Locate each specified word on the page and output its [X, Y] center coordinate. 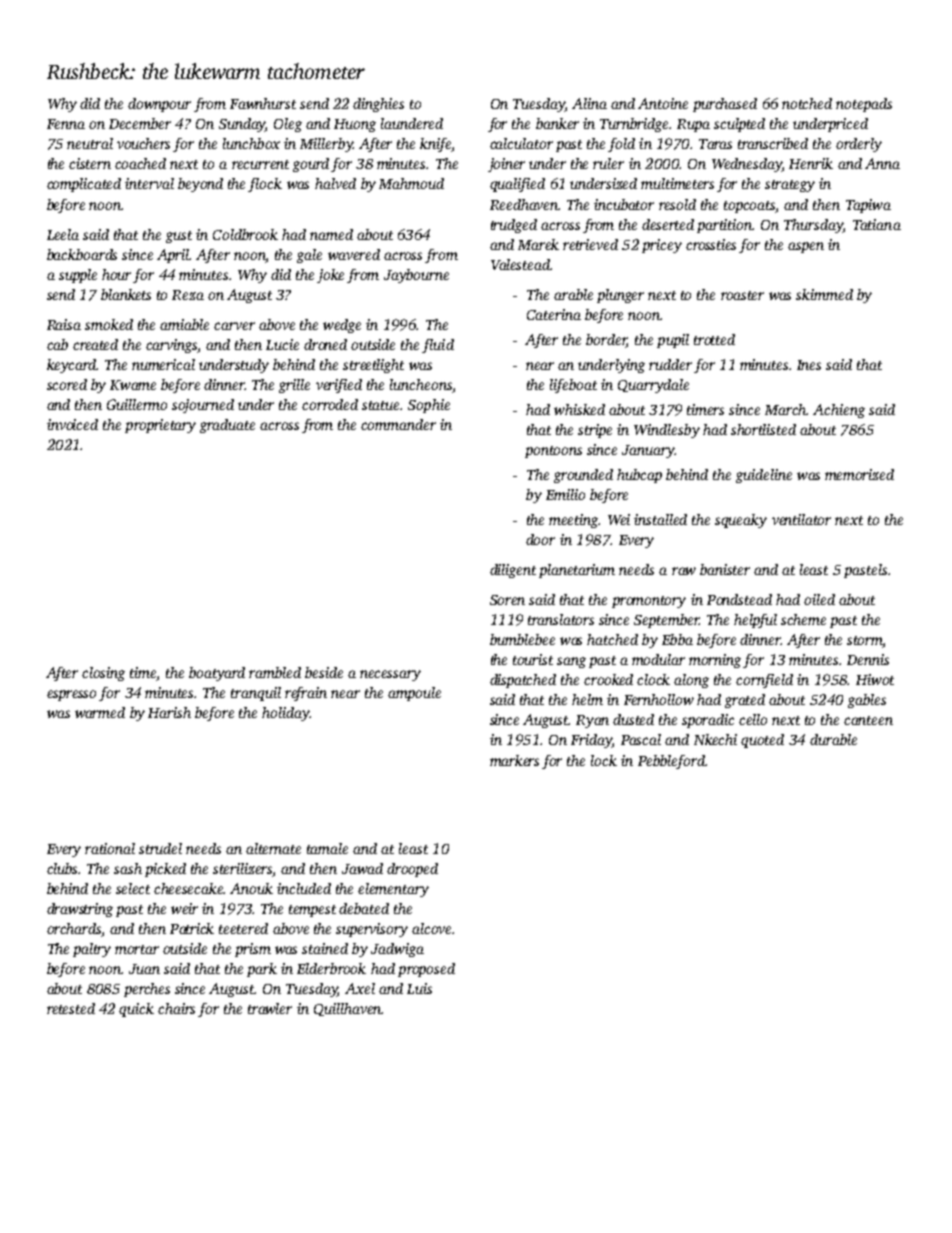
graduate [227, 426]
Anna [882, 163]
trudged [514, 226]
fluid [438, 346]
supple [78, 276]
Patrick [192, 928]
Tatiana [877, 224]
